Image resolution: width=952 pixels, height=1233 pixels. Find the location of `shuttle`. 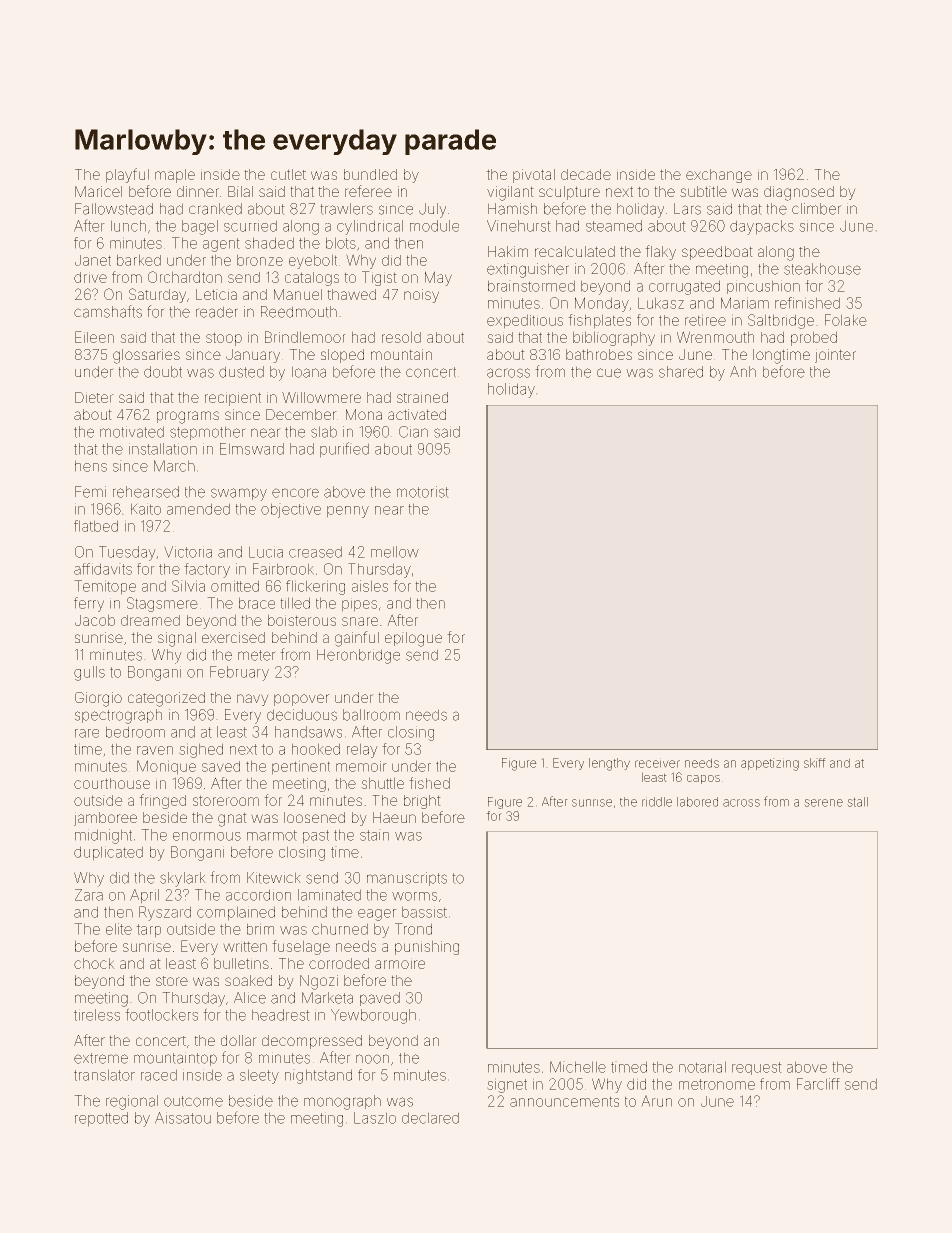

shuttle is located at coordinates (382, 783).
